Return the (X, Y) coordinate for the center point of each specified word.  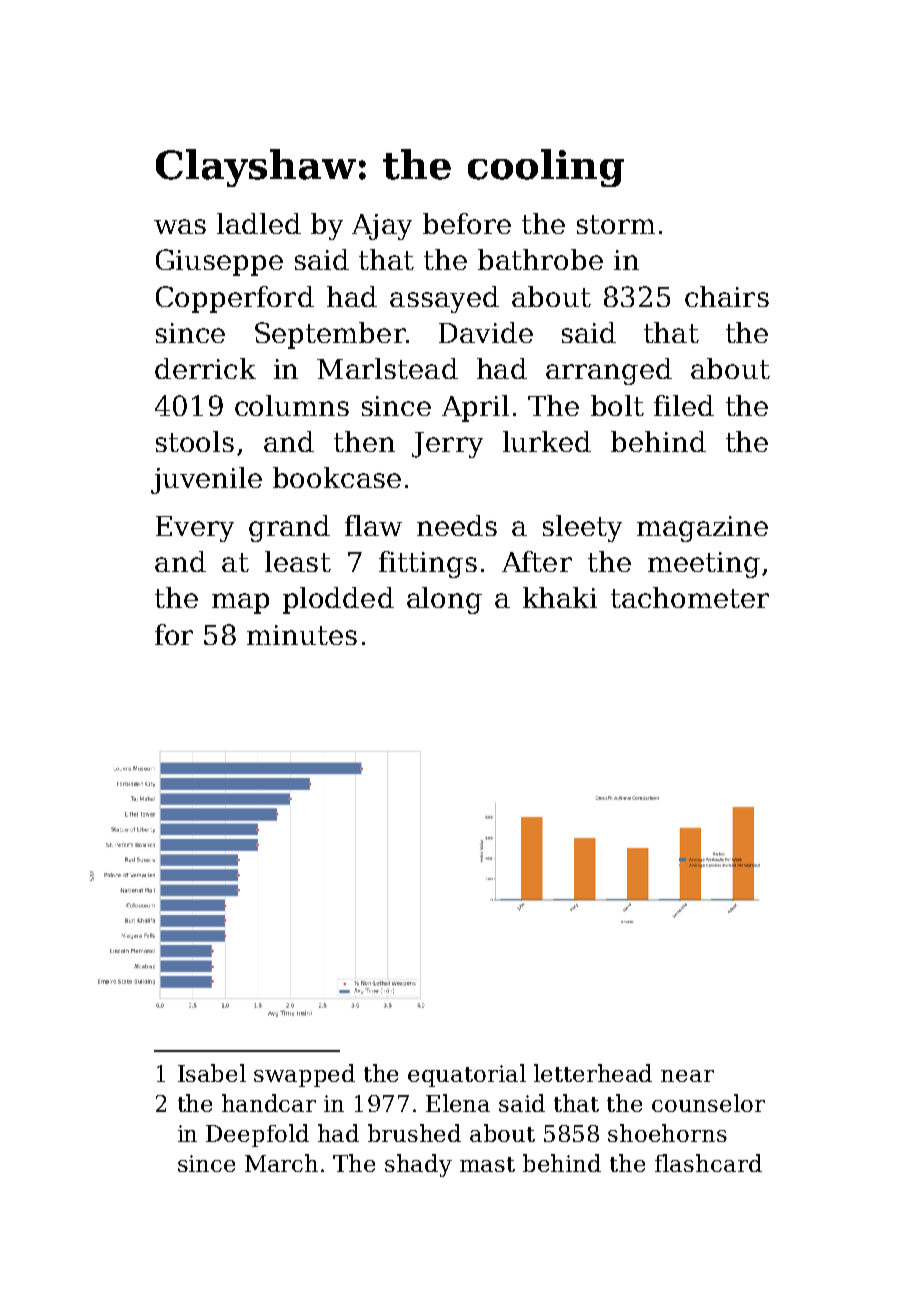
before (467, 223)
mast (487, 1164)
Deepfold (257, 1135)
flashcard (708, 1163)
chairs (727, 296)
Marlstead (387, 368)
